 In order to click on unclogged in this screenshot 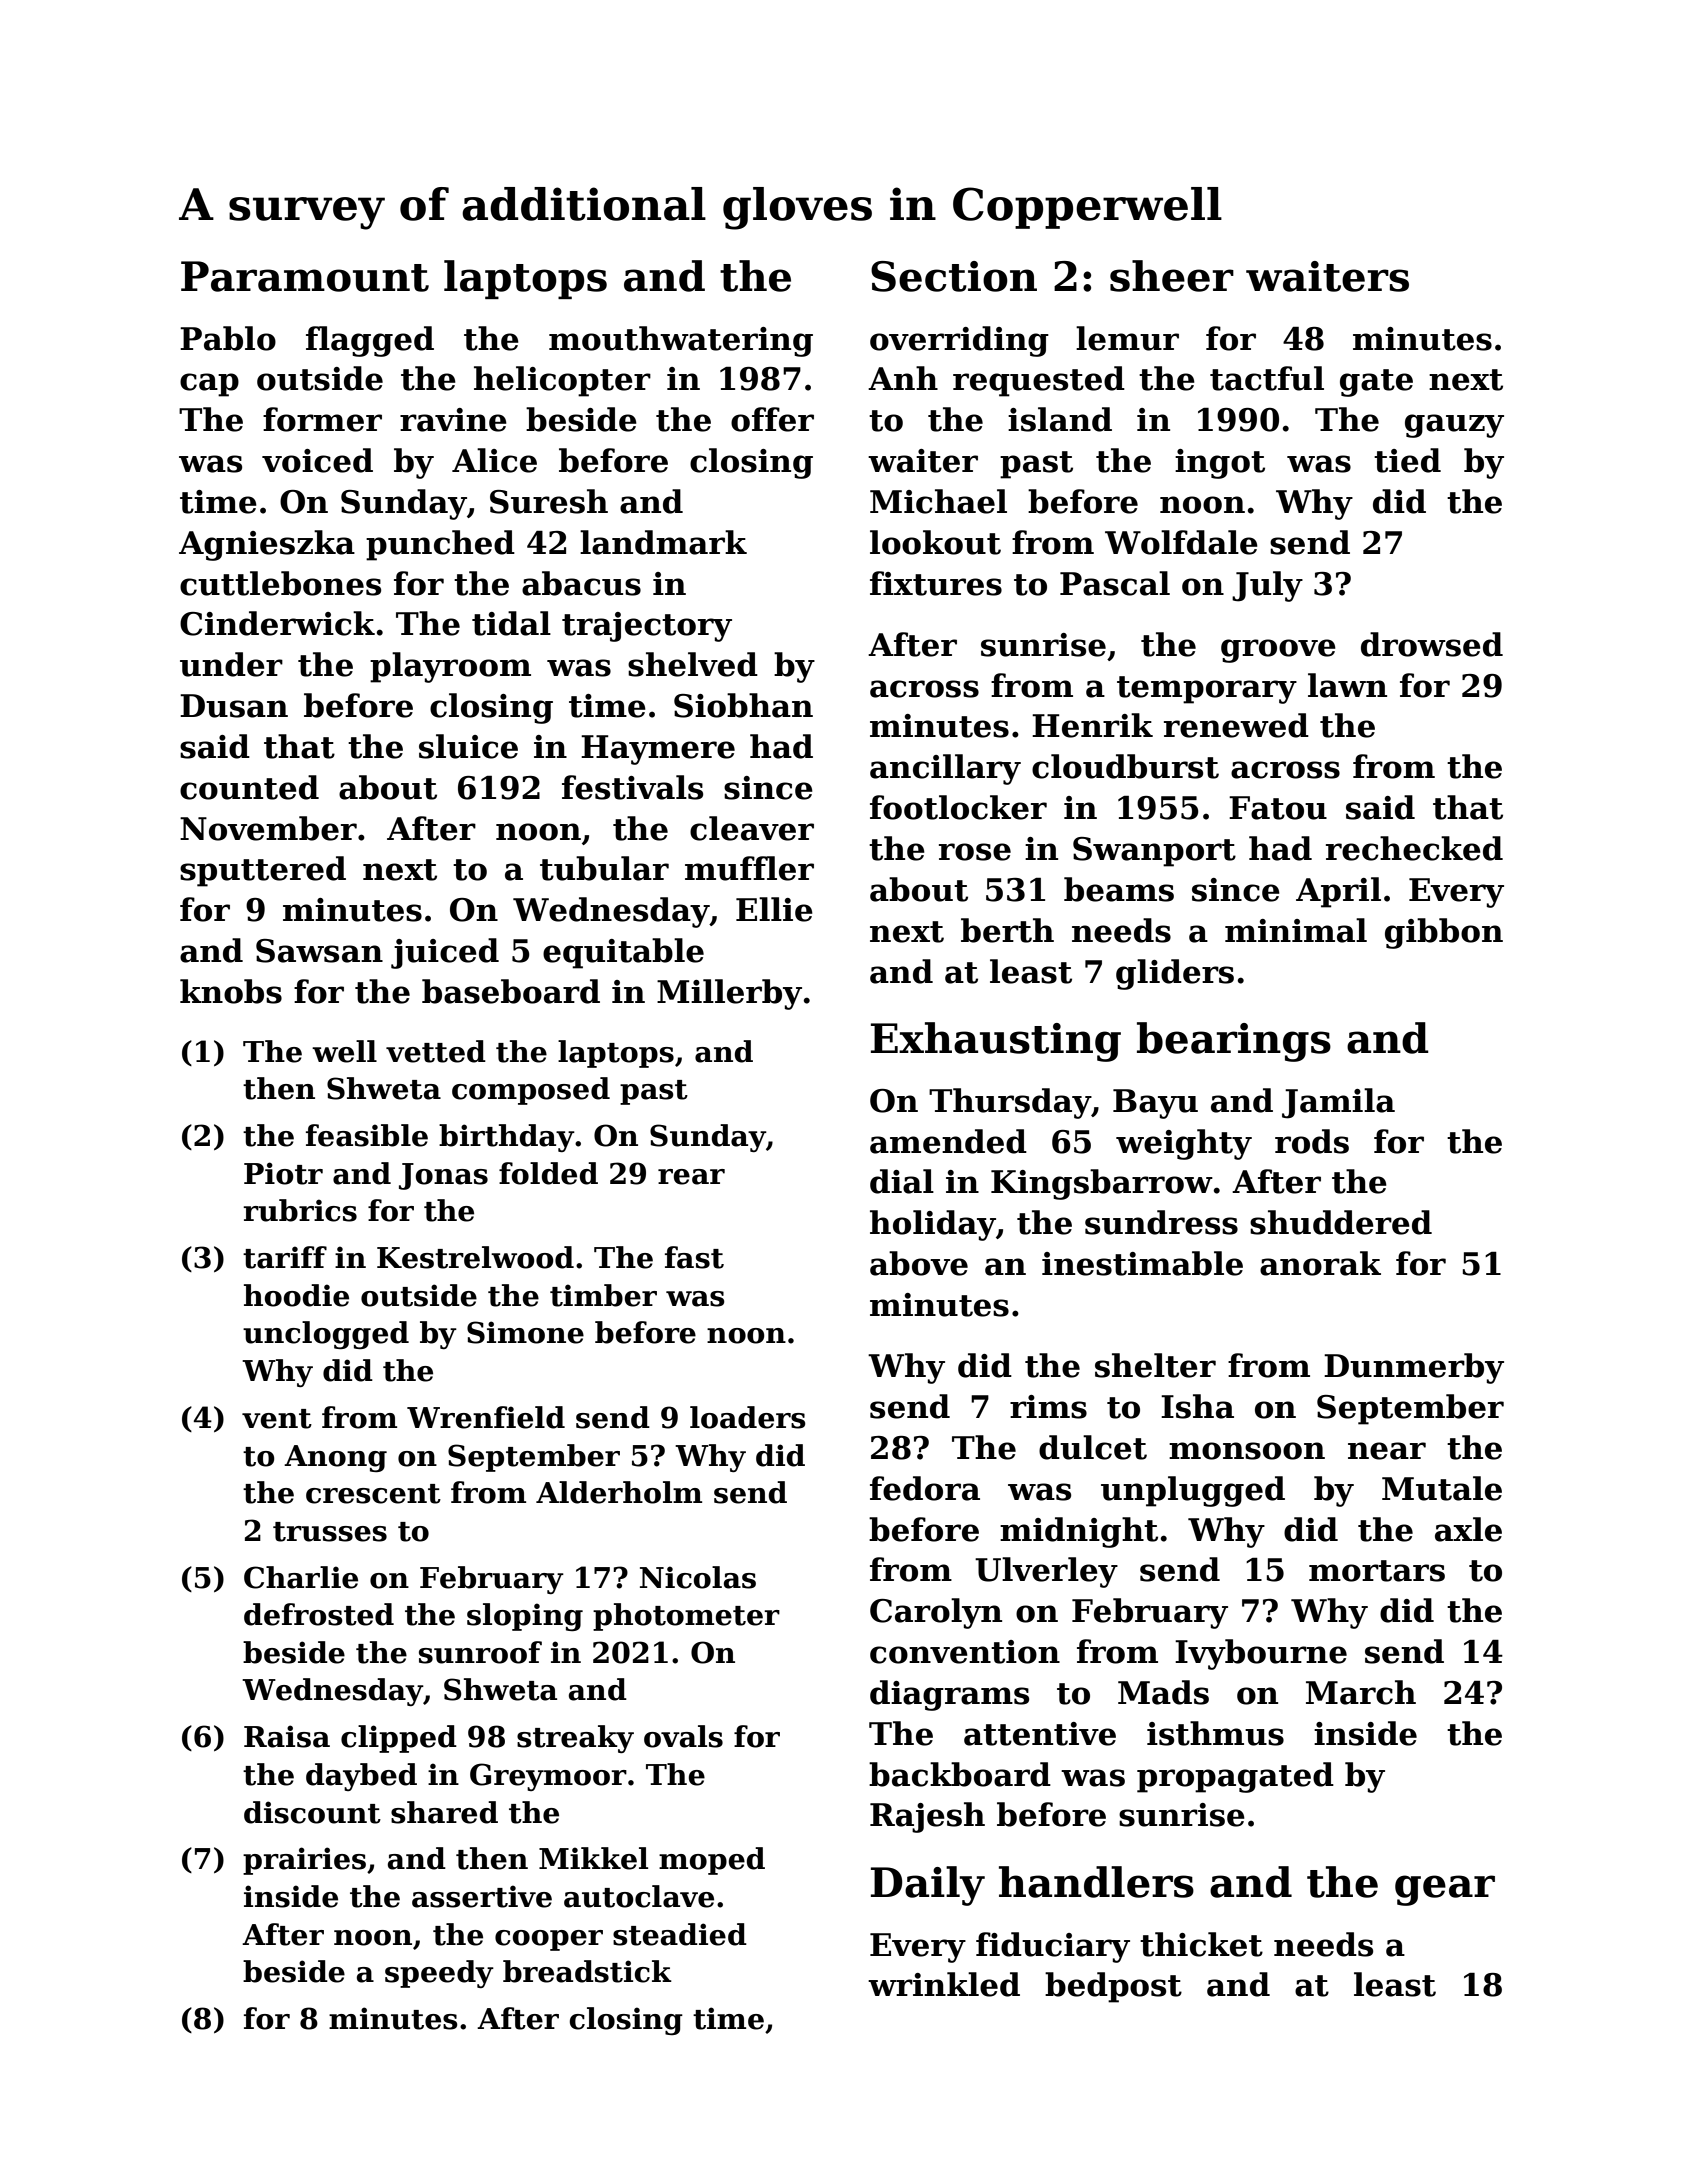, I will do `click(326, 1335)`.
